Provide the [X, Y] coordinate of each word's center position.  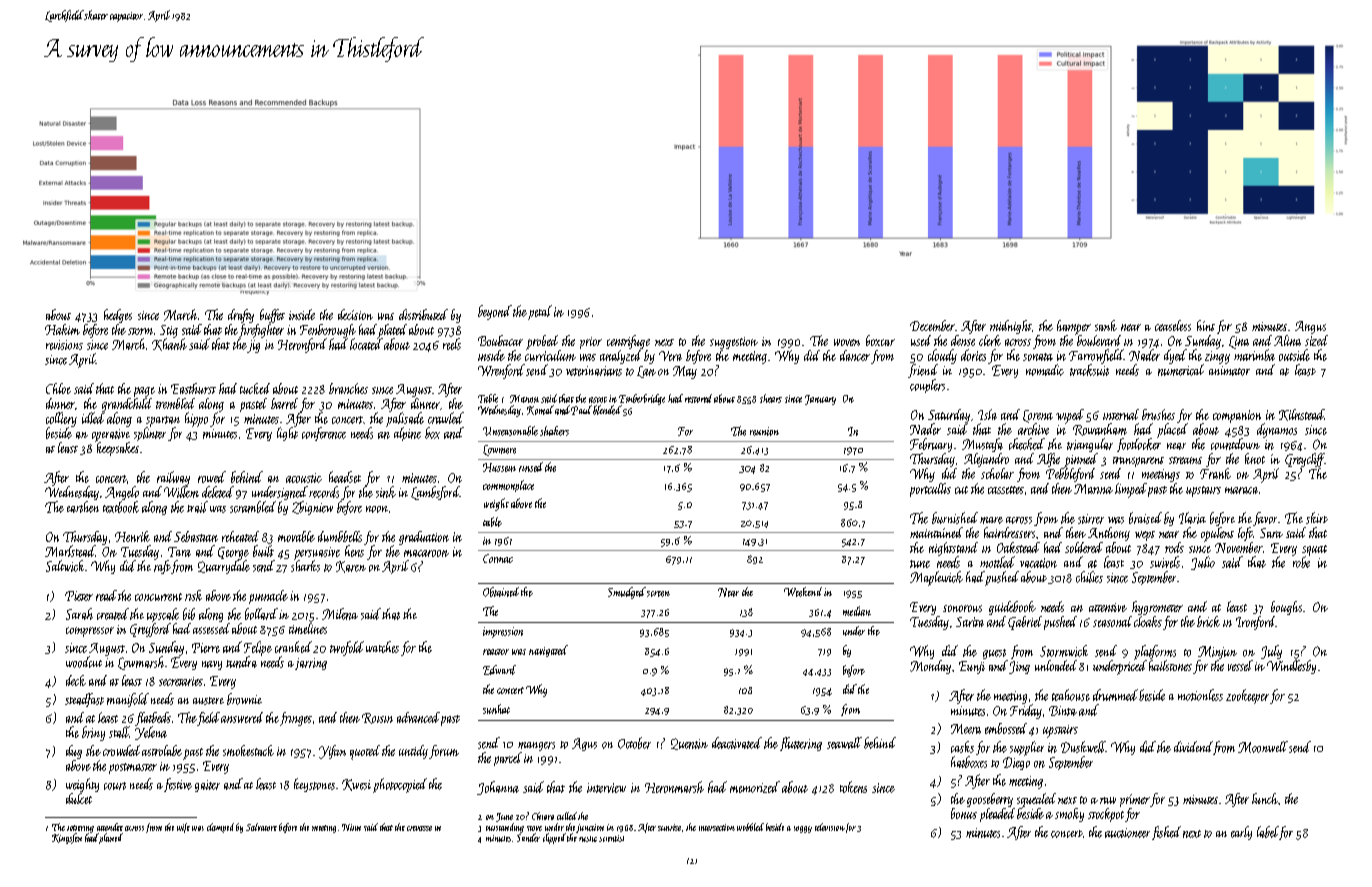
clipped [554, 838]
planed [111, 838]
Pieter [79, 596]
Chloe [58, 388]
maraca [1241, 490]
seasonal [1112, 621]
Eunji [972, 667]
